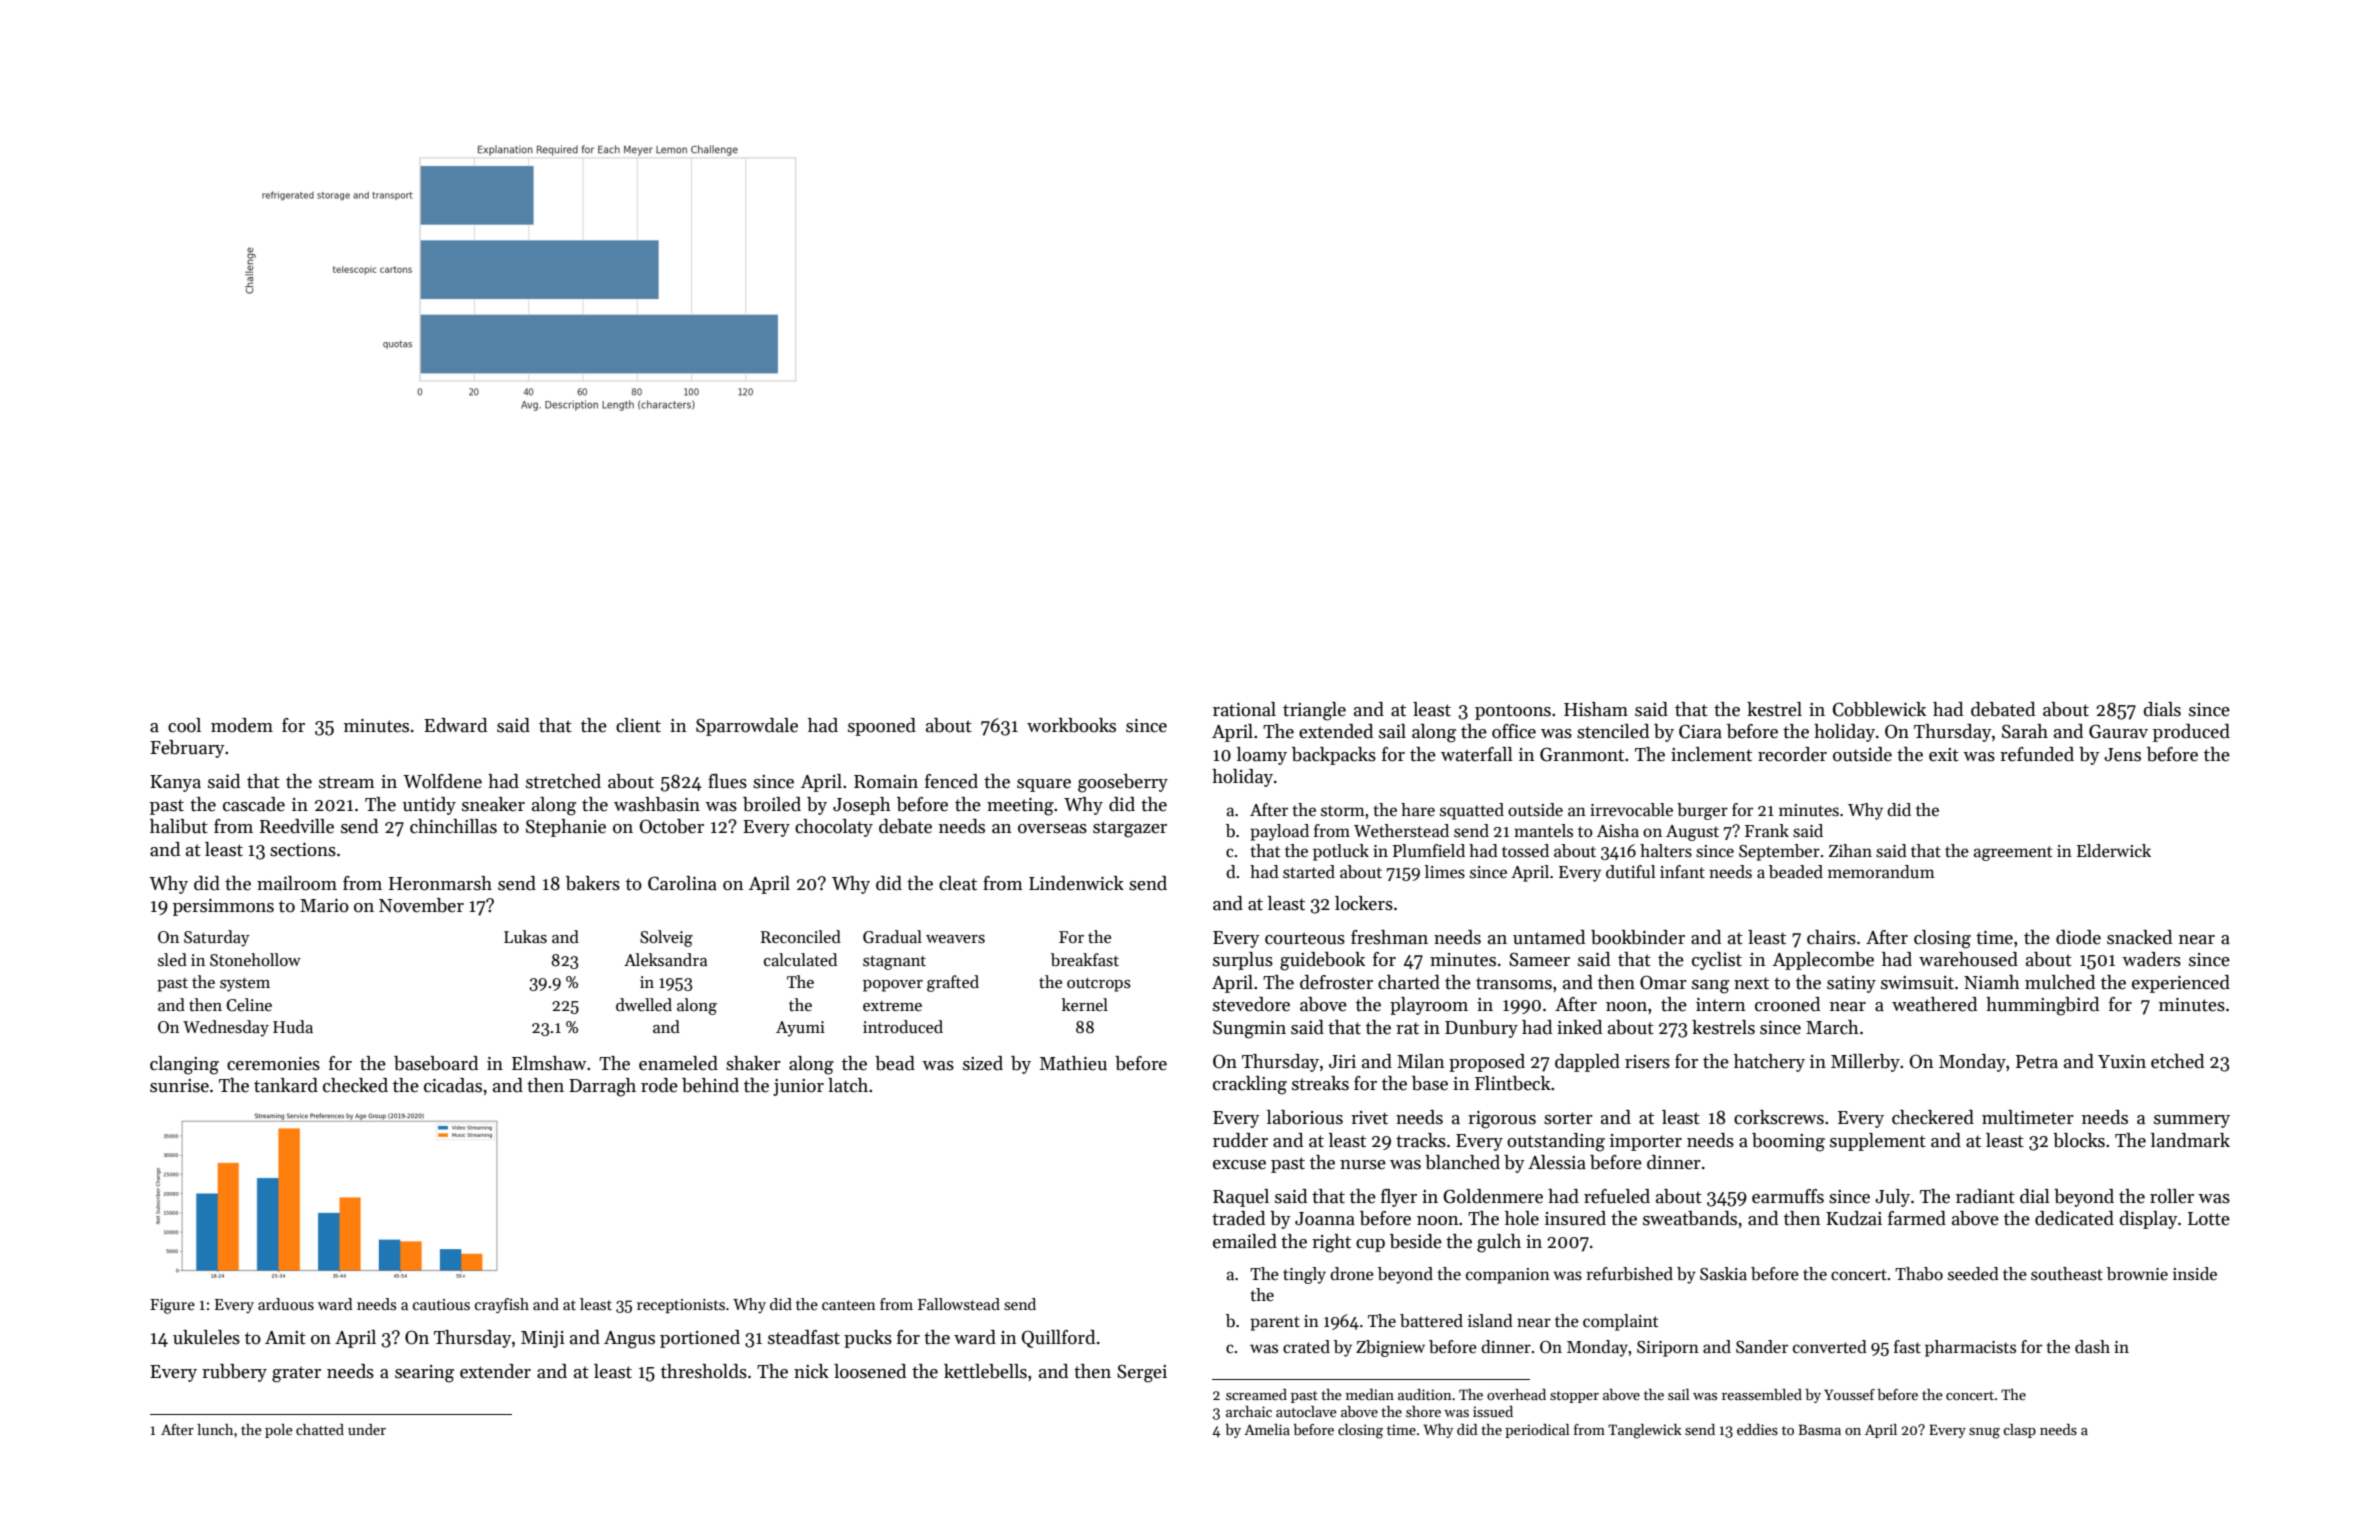  I want to click on rubbery, so click(234, 1373).
